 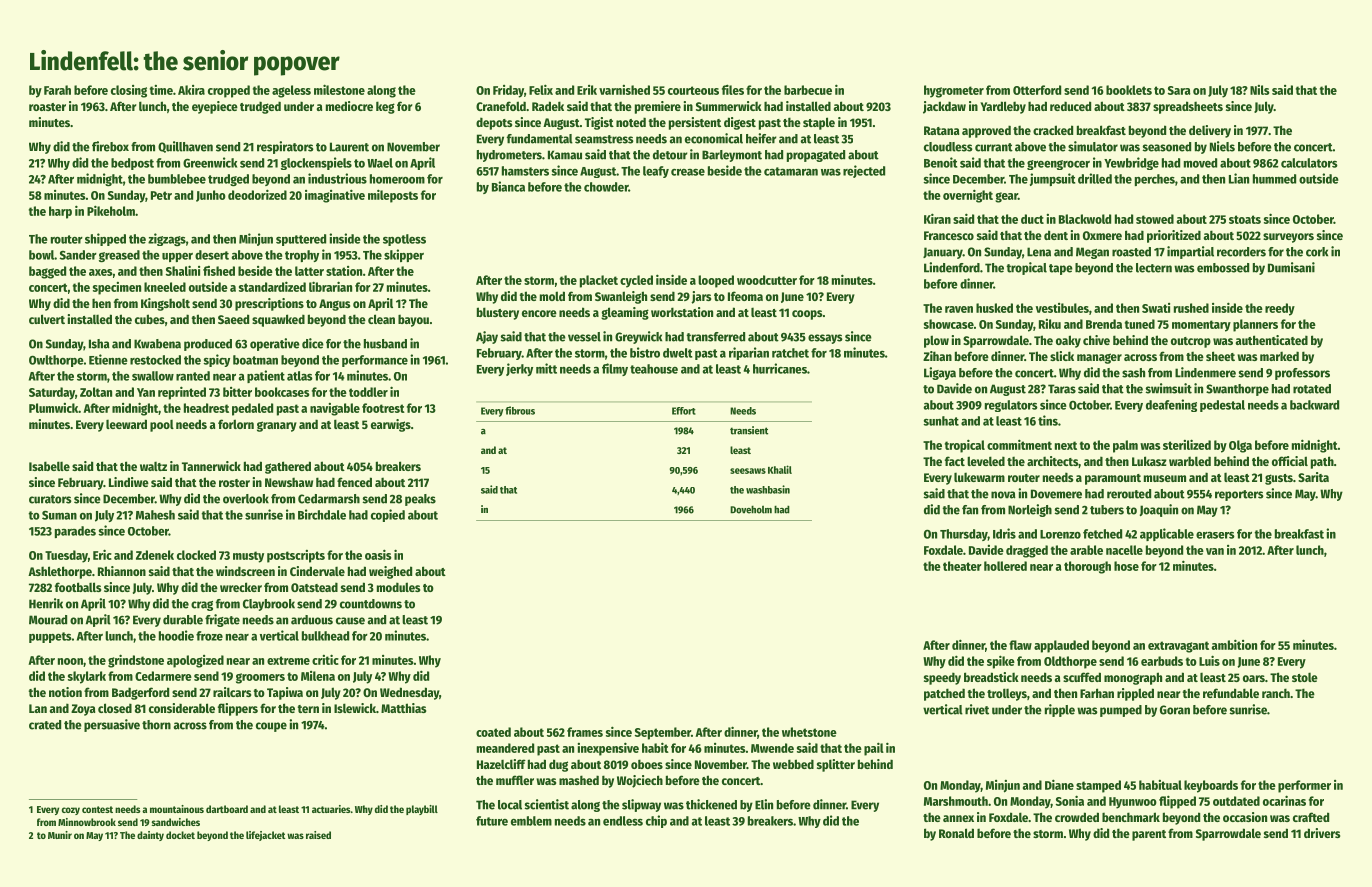 I want to click on ambition, so click(x=1234, y=644).
